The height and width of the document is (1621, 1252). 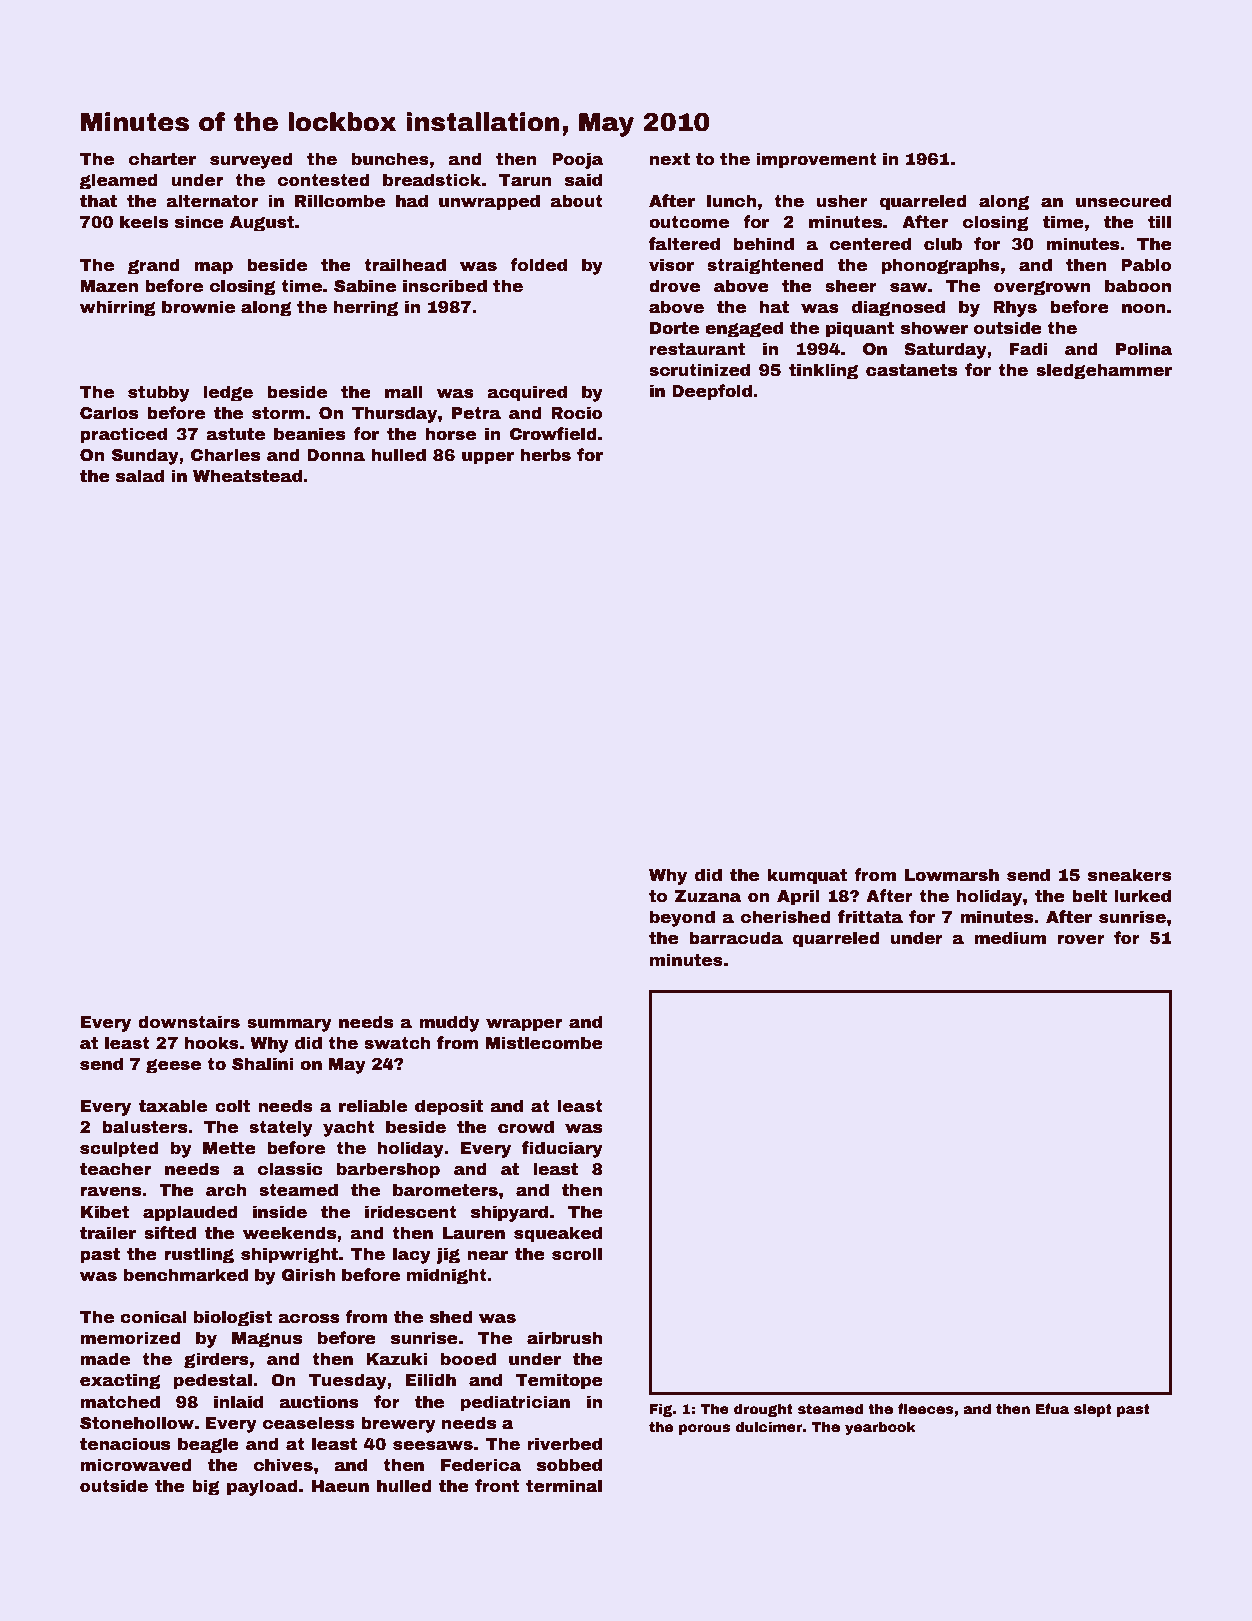 What do you see at coordinates (952, 875) in the document?
I see `Lowmarsh` at bounding box center [952, 875].
